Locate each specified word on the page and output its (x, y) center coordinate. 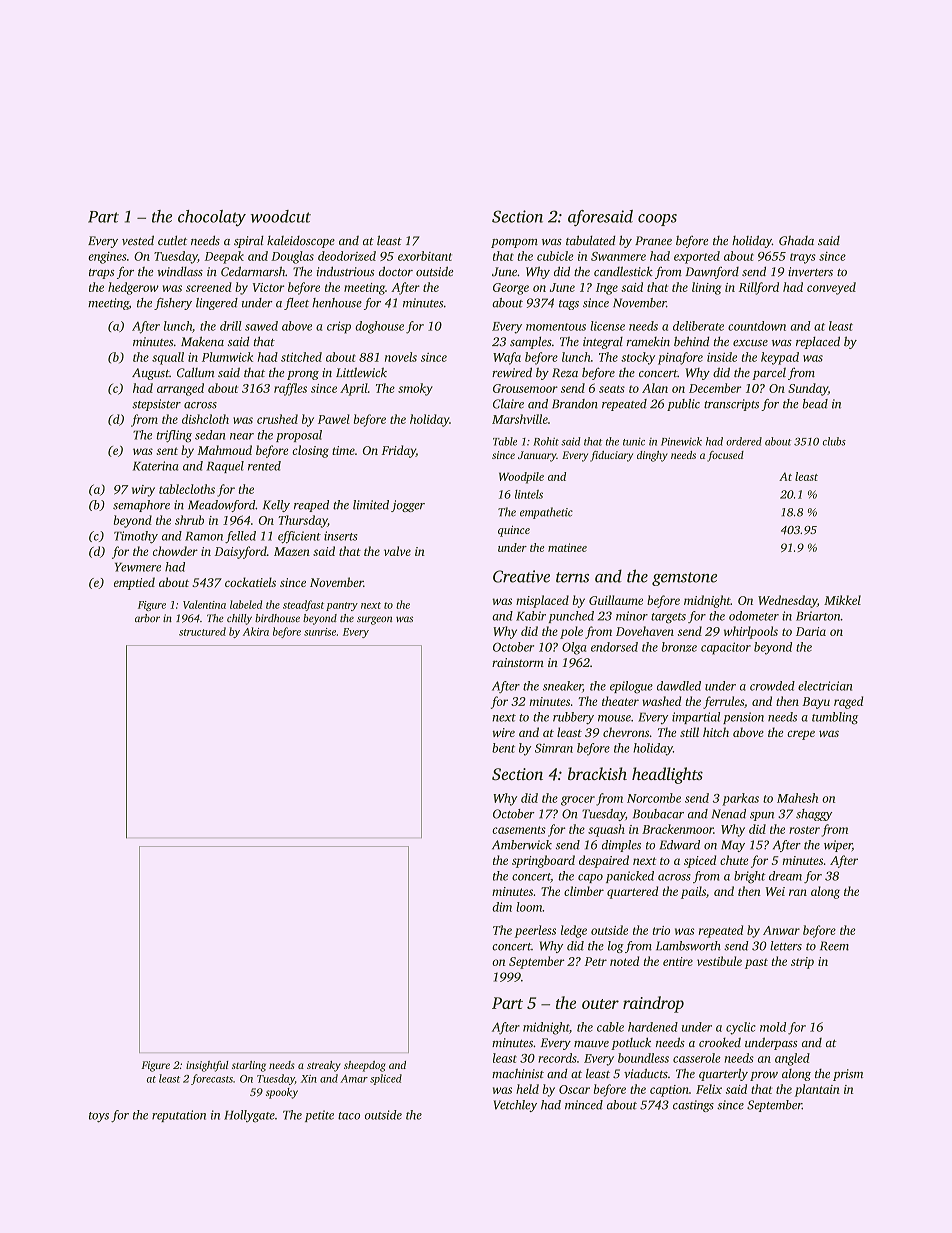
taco (349, 1116)
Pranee (653, 241)
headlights (667, 775)
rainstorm (518, 662)
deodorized (347, 256)
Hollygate (249, 1116)
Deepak (224, 257)
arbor (147, 618)
